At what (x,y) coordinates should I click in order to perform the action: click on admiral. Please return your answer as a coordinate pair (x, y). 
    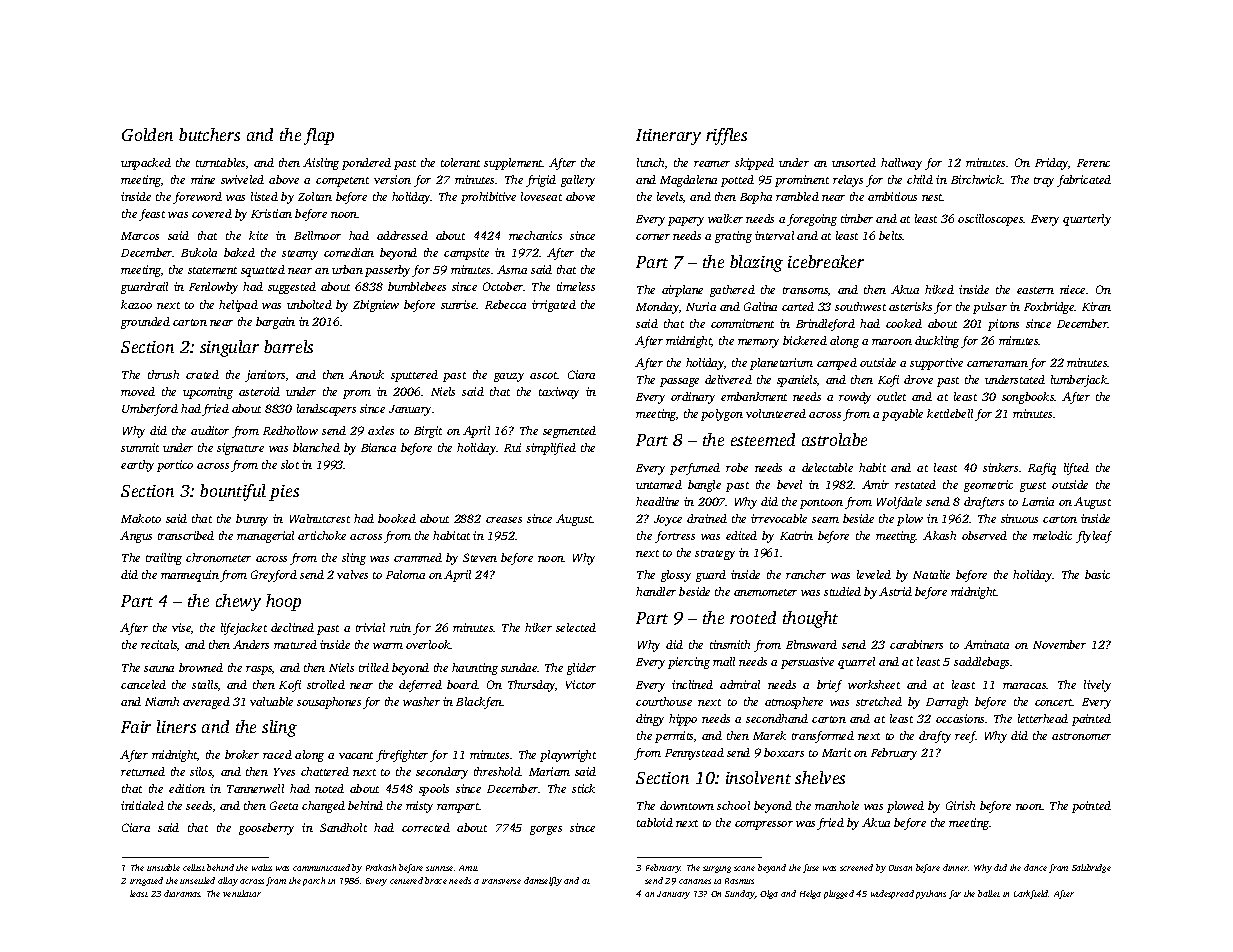
    Looking at the image, I should click on (740, 684).
